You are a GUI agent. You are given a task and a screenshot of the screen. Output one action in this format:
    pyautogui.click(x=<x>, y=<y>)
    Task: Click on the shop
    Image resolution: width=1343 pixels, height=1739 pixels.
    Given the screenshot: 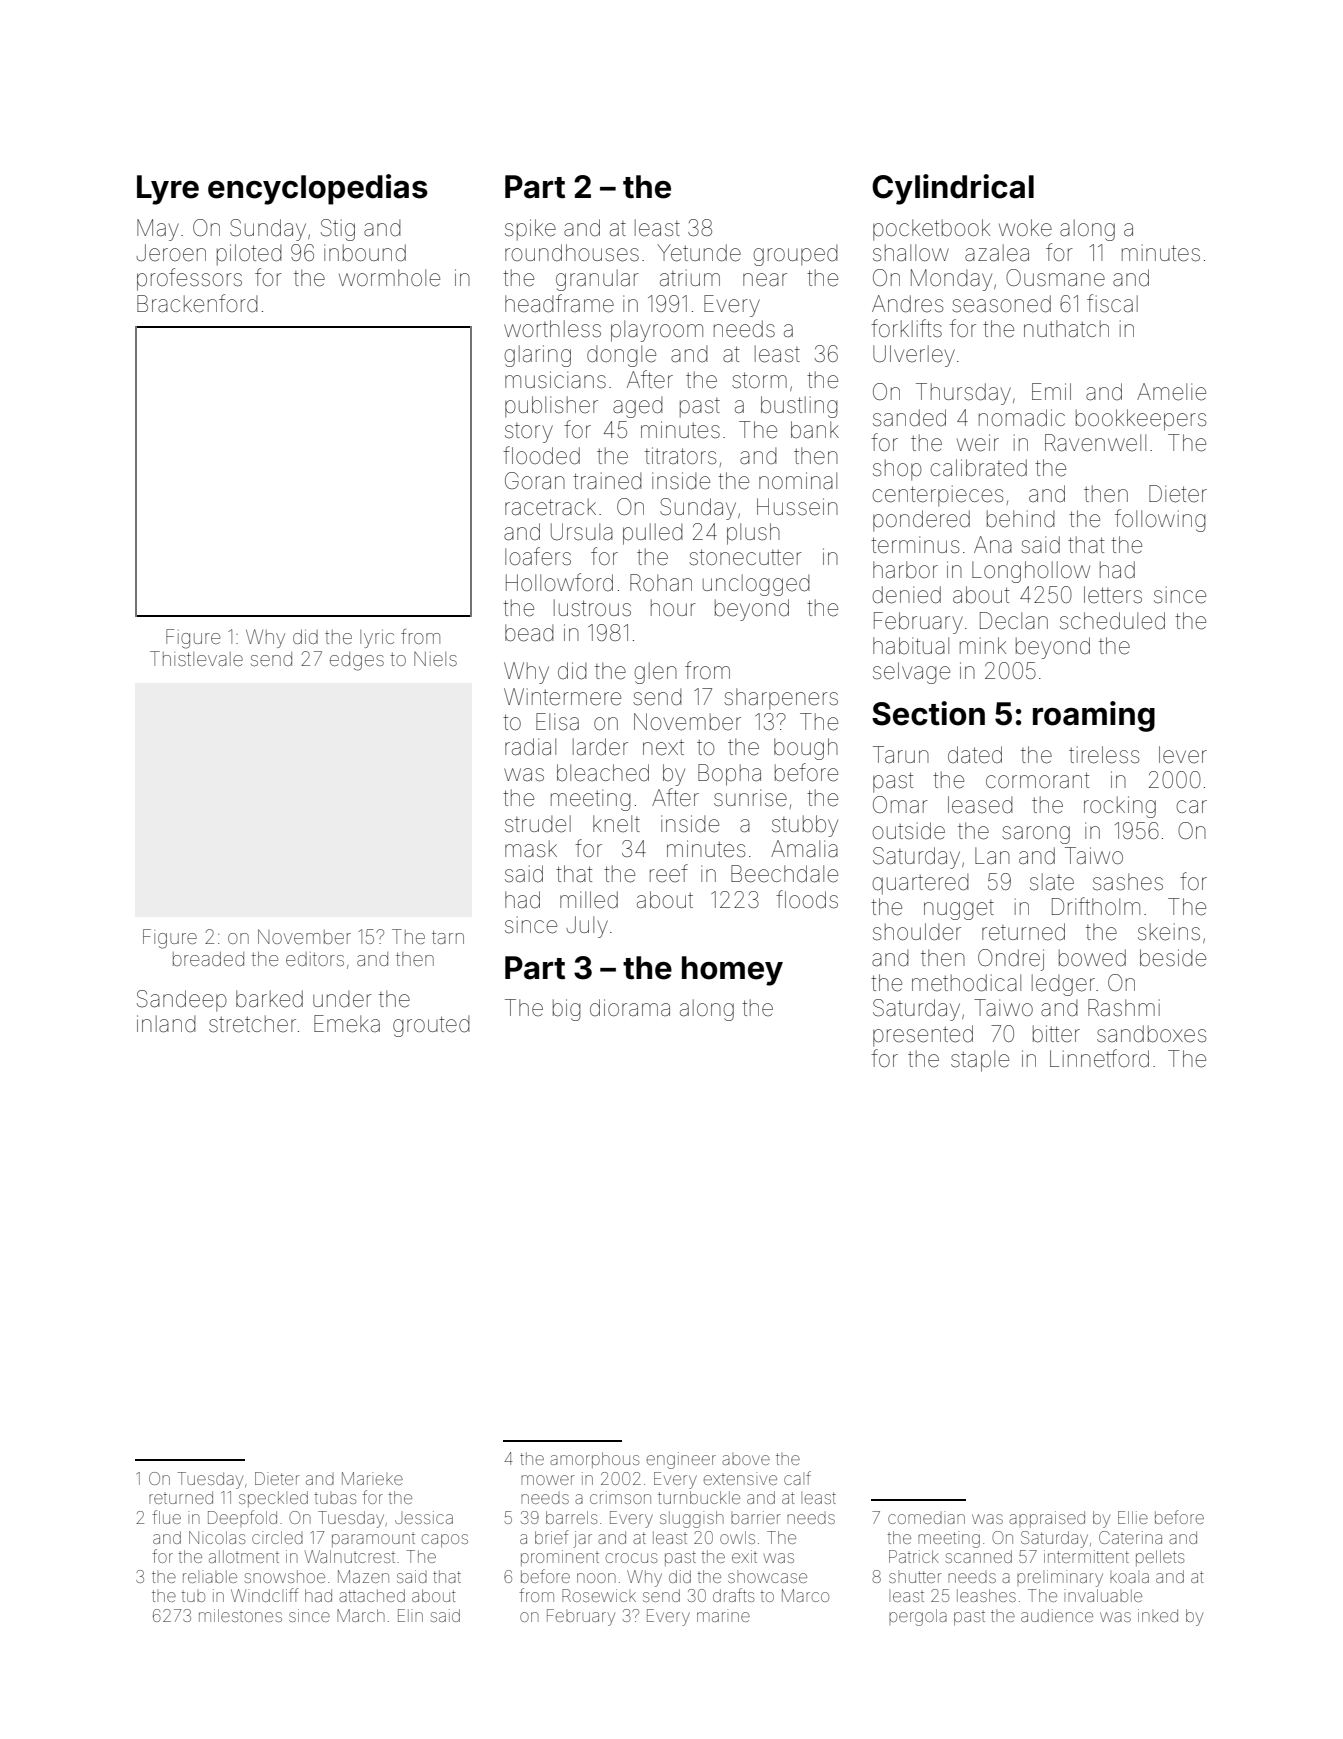 What is the action you would take?
    pyautogui.click(x=897, y=470)
